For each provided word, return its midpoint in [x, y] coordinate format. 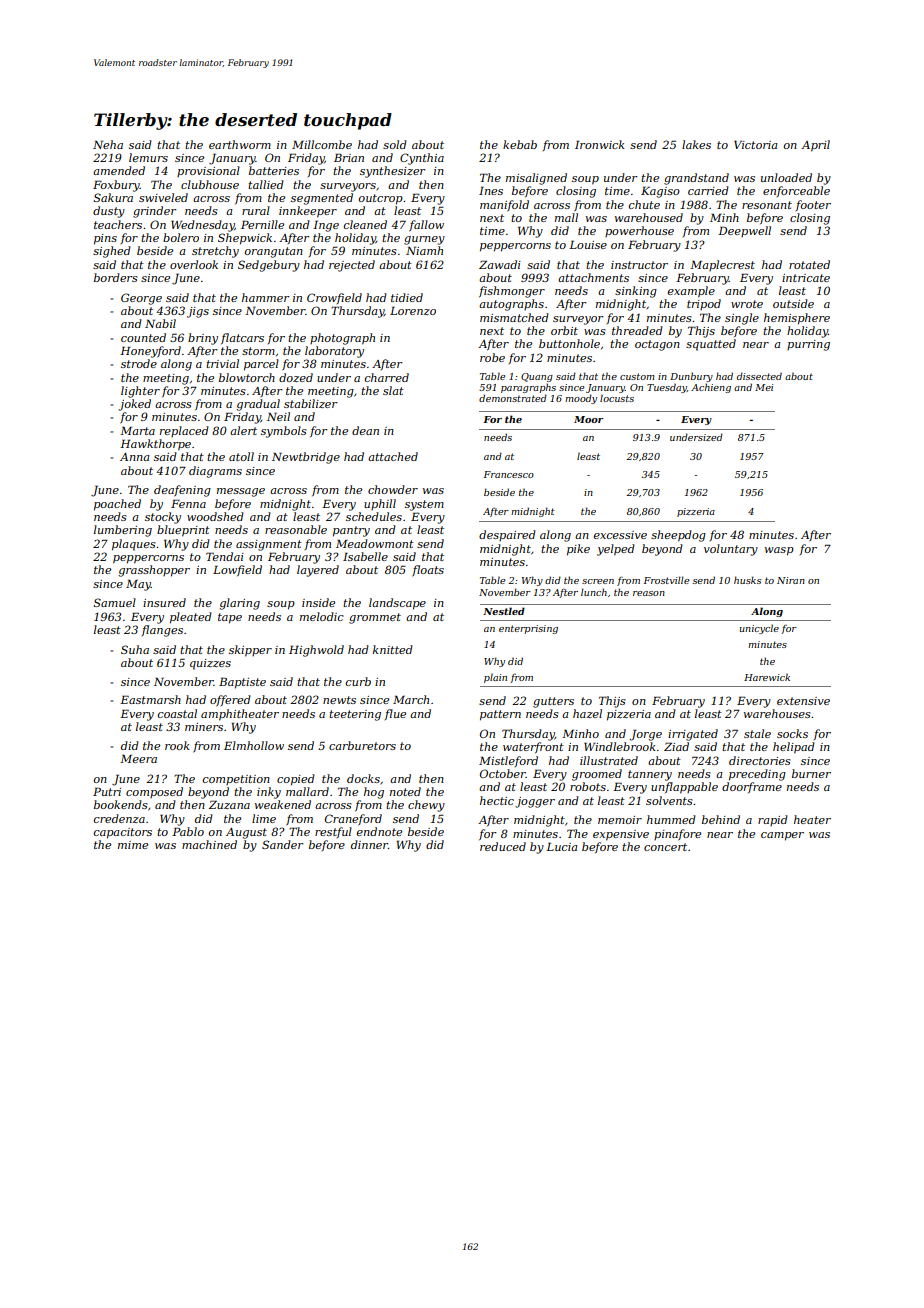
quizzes [210, 664]
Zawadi [500, 264]
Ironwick [600, 144]
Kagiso [660, 192]
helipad [794, 748]
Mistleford [508, 761]
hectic [497, 800]
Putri [107, 791]
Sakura [113, 197]
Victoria [756, 144]
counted [143, 337]
